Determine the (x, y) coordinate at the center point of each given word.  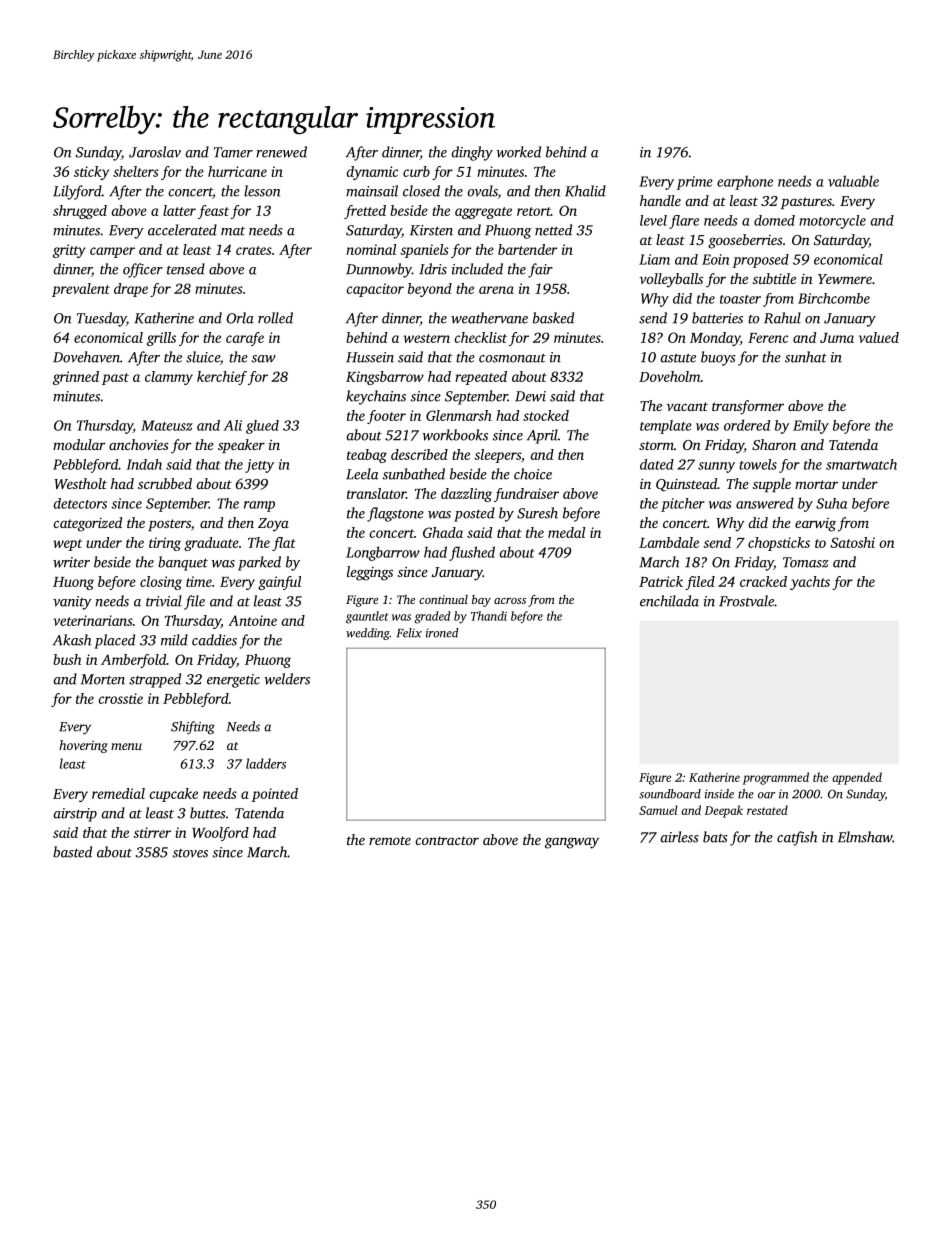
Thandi (489, 616)
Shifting (193, 728)
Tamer (233, 152)
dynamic (372, 173)
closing (161, 583)
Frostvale (746, 601)
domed (774, 220)
